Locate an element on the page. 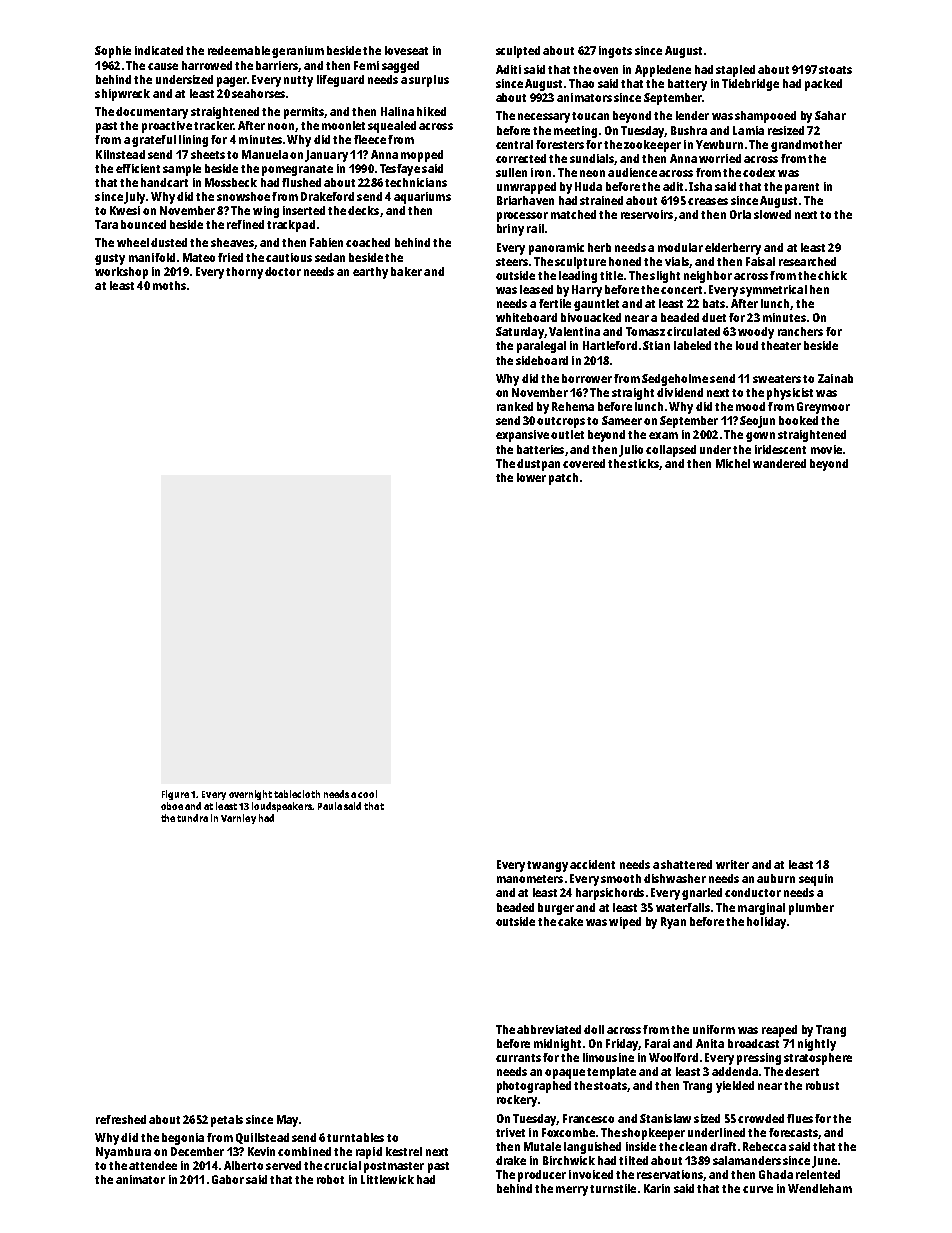 This image has width=952, height=1233. Paula is located at coordinates (330, 806).
